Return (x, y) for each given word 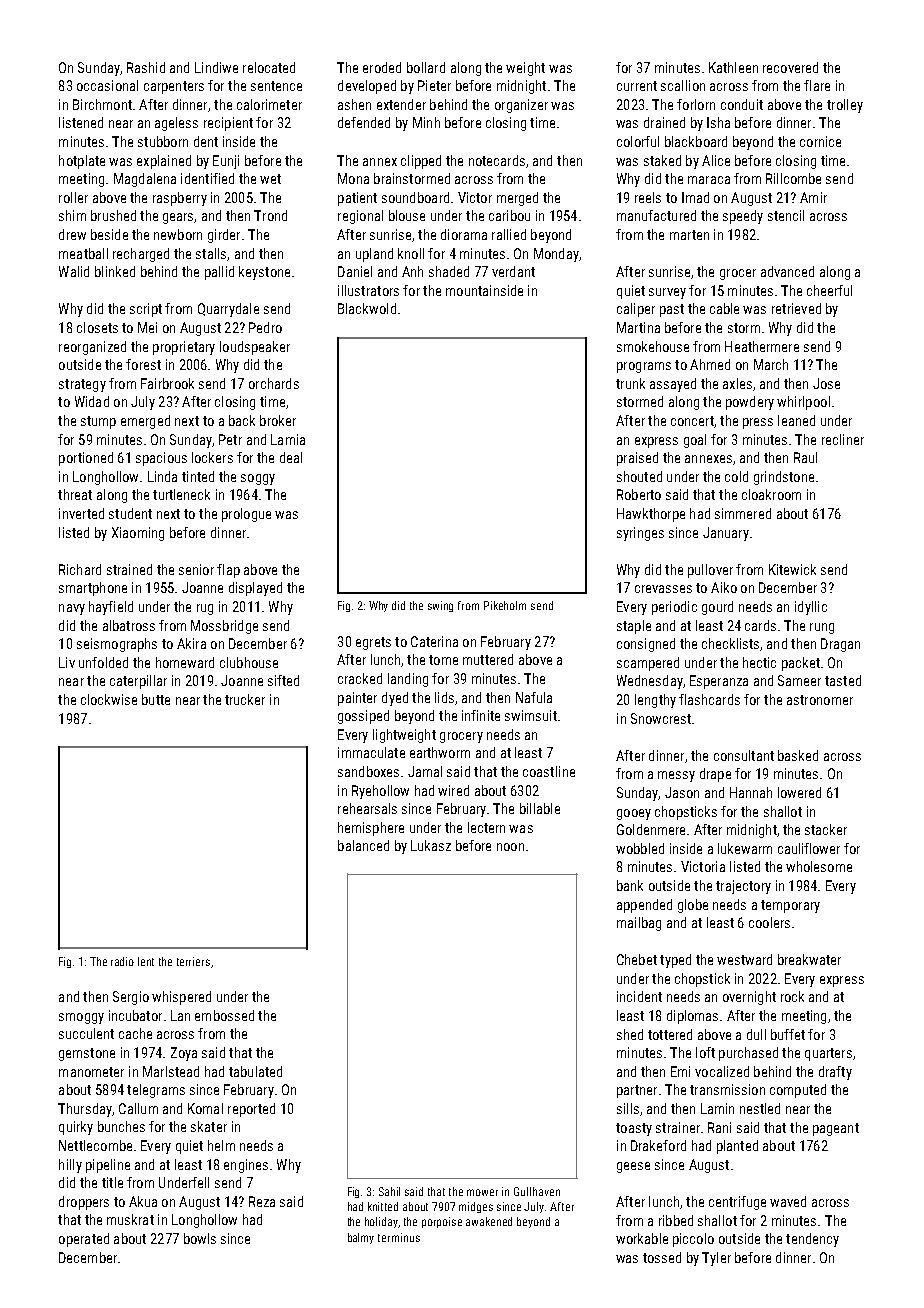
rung (822, 628)
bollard (426, 67)
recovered (790, 67)
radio (122, 961)
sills (628, 1108)
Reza (262, 1201)
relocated (269, 67)
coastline (549, 771)
